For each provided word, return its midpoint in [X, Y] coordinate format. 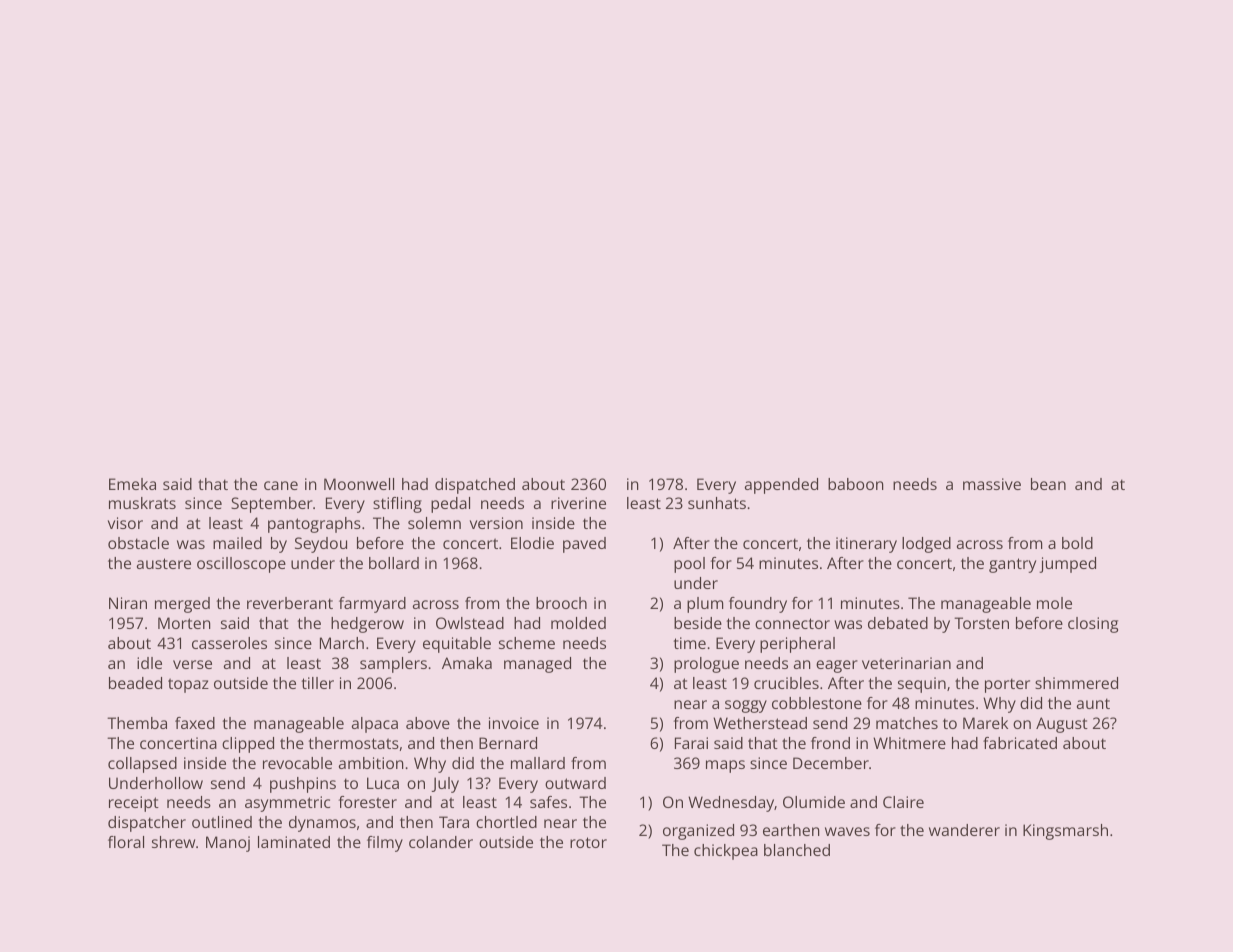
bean [1048, 484]
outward [575, 783]
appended [781, 486]
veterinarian [906, 663]
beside [698, 623]
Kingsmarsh [1065, 832]
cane [281, 485]
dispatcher [147, 824]
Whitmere [909, 743]
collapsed [142, 765]
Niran [128, 603]
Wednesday [731, 804]
